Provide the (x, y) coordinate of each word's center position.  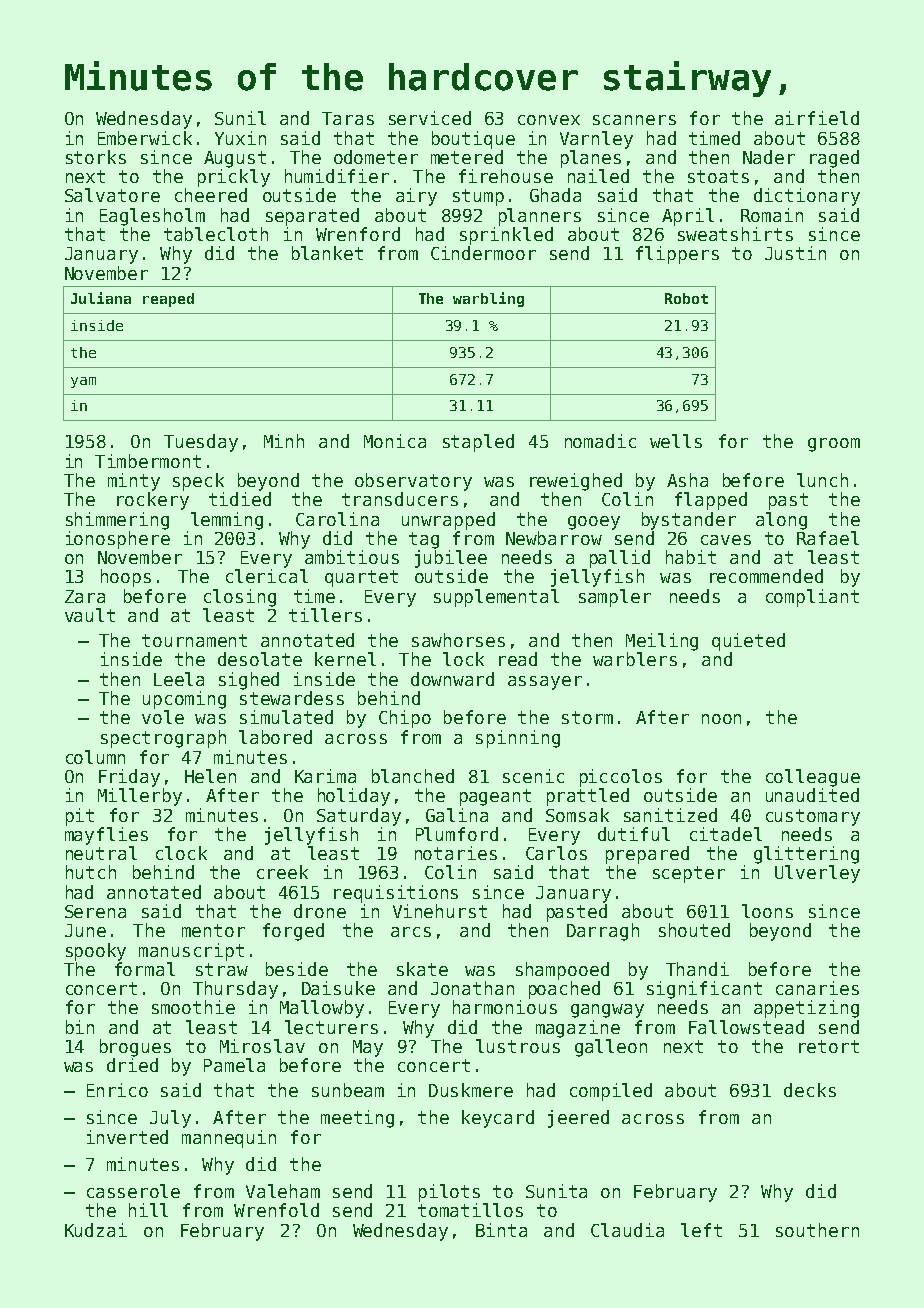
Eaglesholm (152, 217)
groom (834, 445)
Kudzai (96, 1230)
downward (452, 679)
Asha (687, 480)
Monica (395, 441)
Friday (129, 778)
